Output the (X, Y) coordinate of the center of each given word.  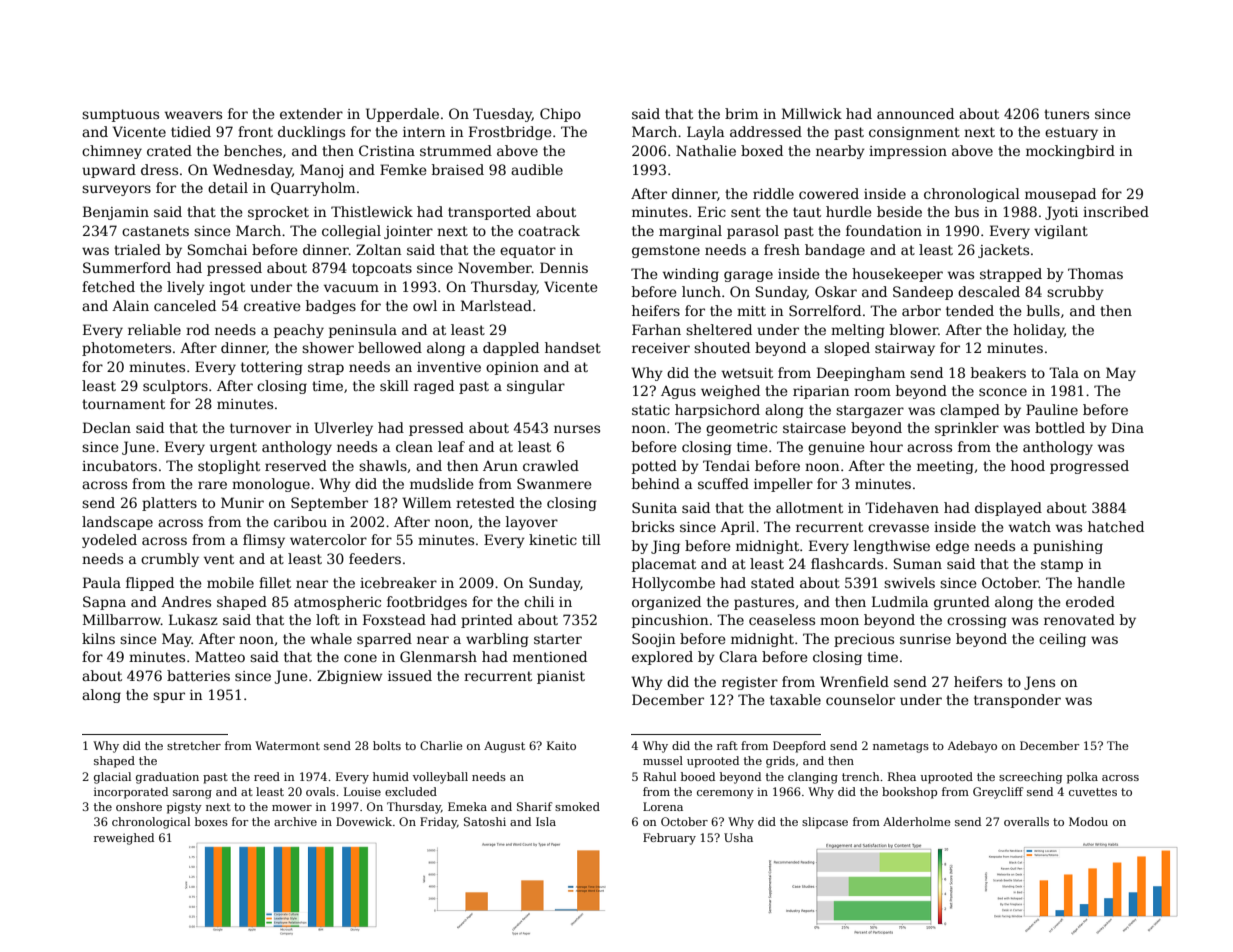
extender (311, 113)
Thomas (1095, 273)
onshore (139, 806)
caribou (300, 521)
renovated (1079, 619)
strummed (456, 150)
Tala (1064, 372)
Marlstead (496, 305)
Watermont (287, 745)
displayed (1008, 509)
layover (532, 523)
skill (394, 385)
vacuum (351, 288)
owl (425, 305)
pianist (561, 677)
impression (908, 152)
